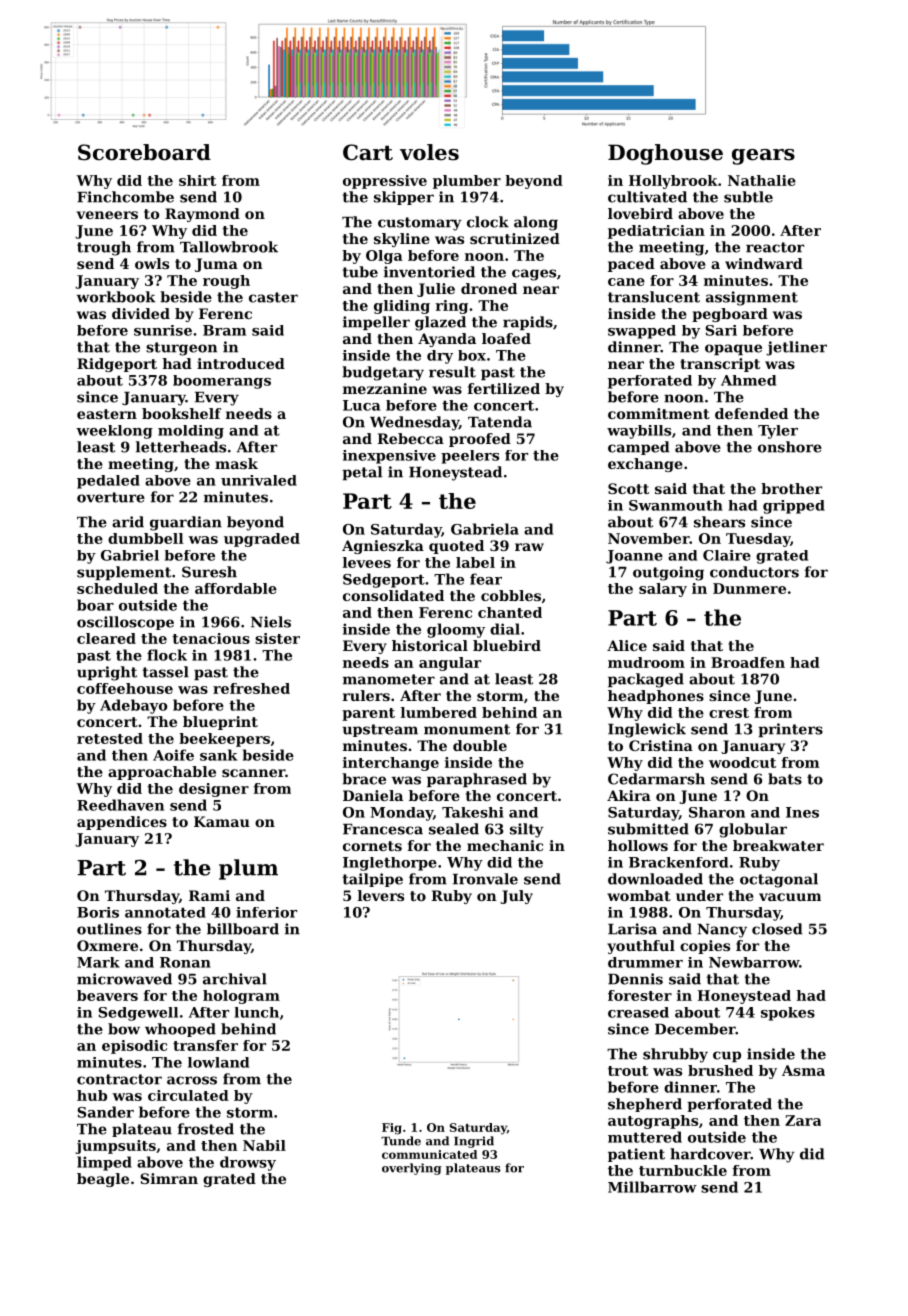 This screenshot has width=908, height=1316. I want to click on gears, so click(763, 157).
